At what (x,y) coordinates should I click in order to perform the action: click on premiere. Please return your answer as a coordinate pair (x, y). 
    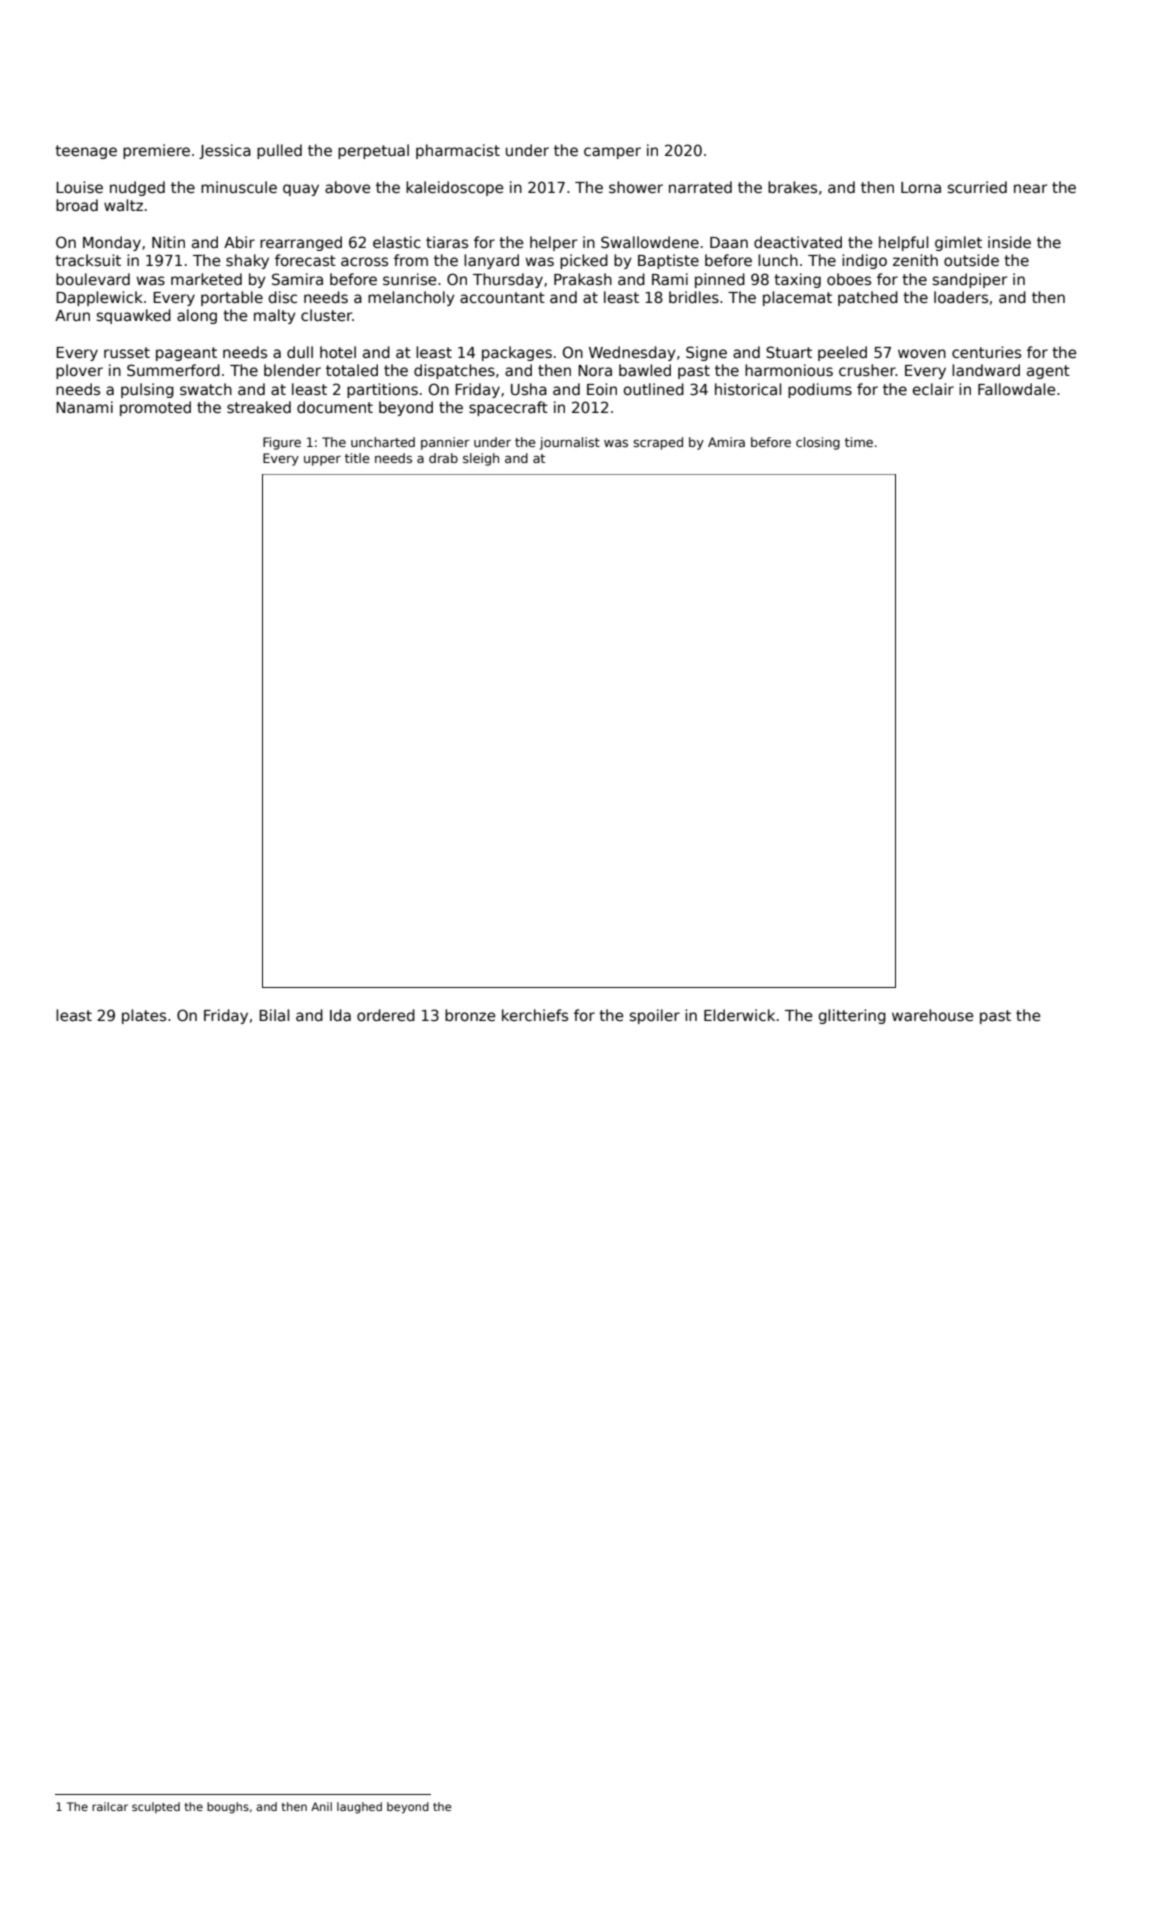
    Looking at the image, I should click on (156, 151).
